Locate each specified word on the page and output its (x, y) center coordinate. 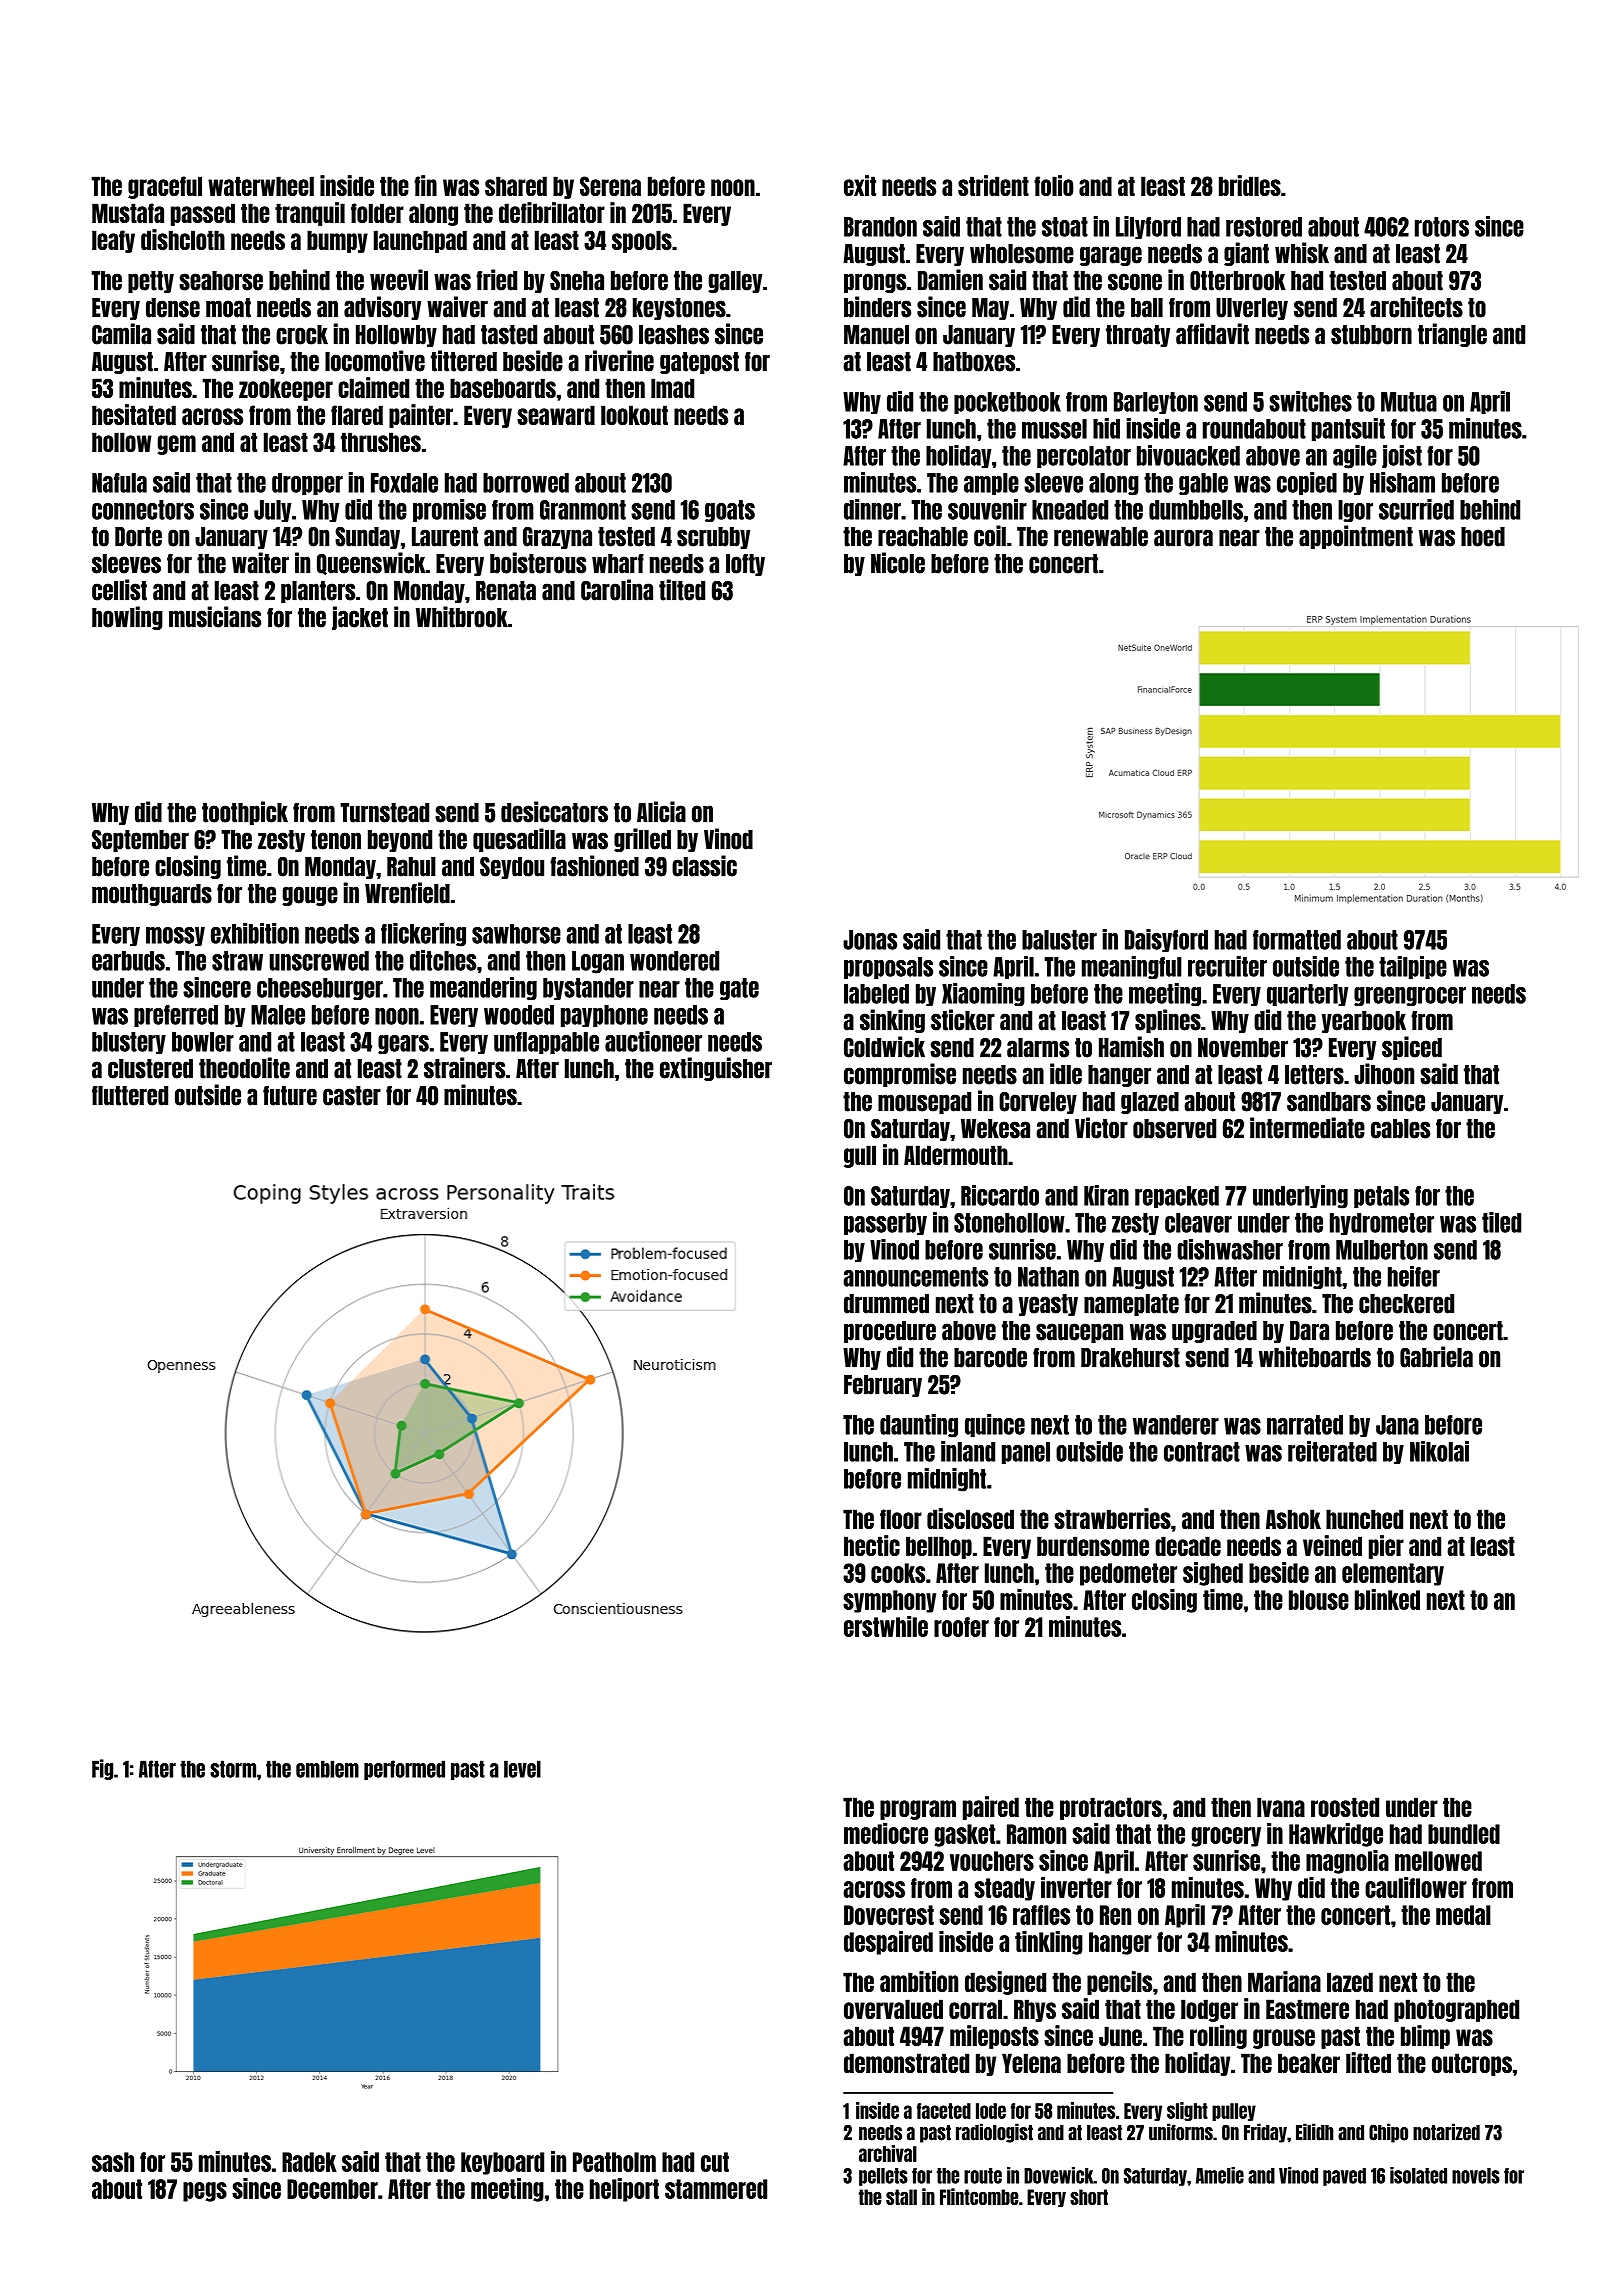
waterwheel (261, 186)
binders (877, 307)
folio (1053, 185)
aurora (1183, 538)
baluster (1059, 940)
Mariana (1284, 1981)
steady (1004, 1889)
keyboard (502, 2163)
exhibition (255, 933)
